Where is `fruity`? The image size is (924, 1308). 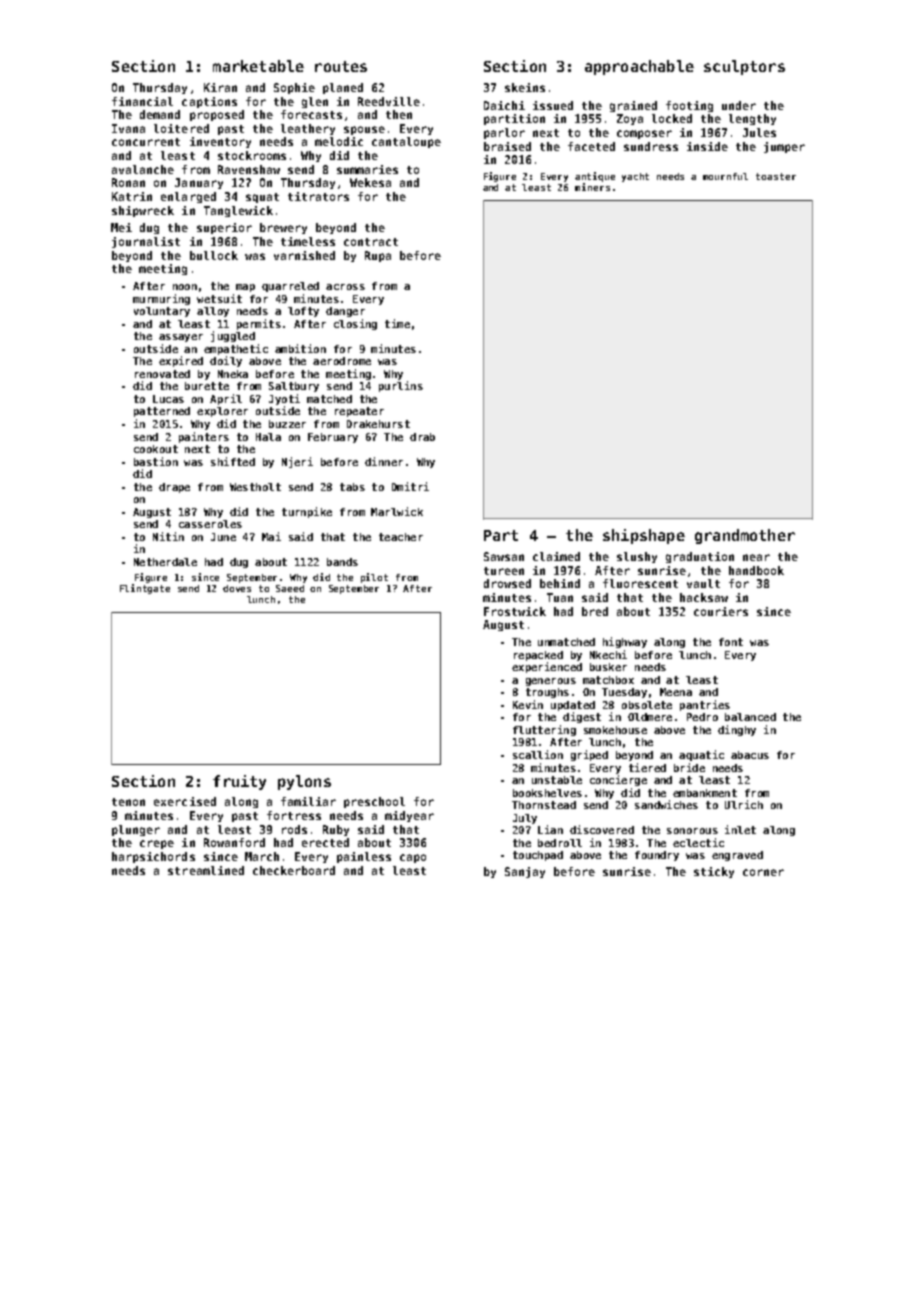
fruity is located at coordinates (239, 782).
